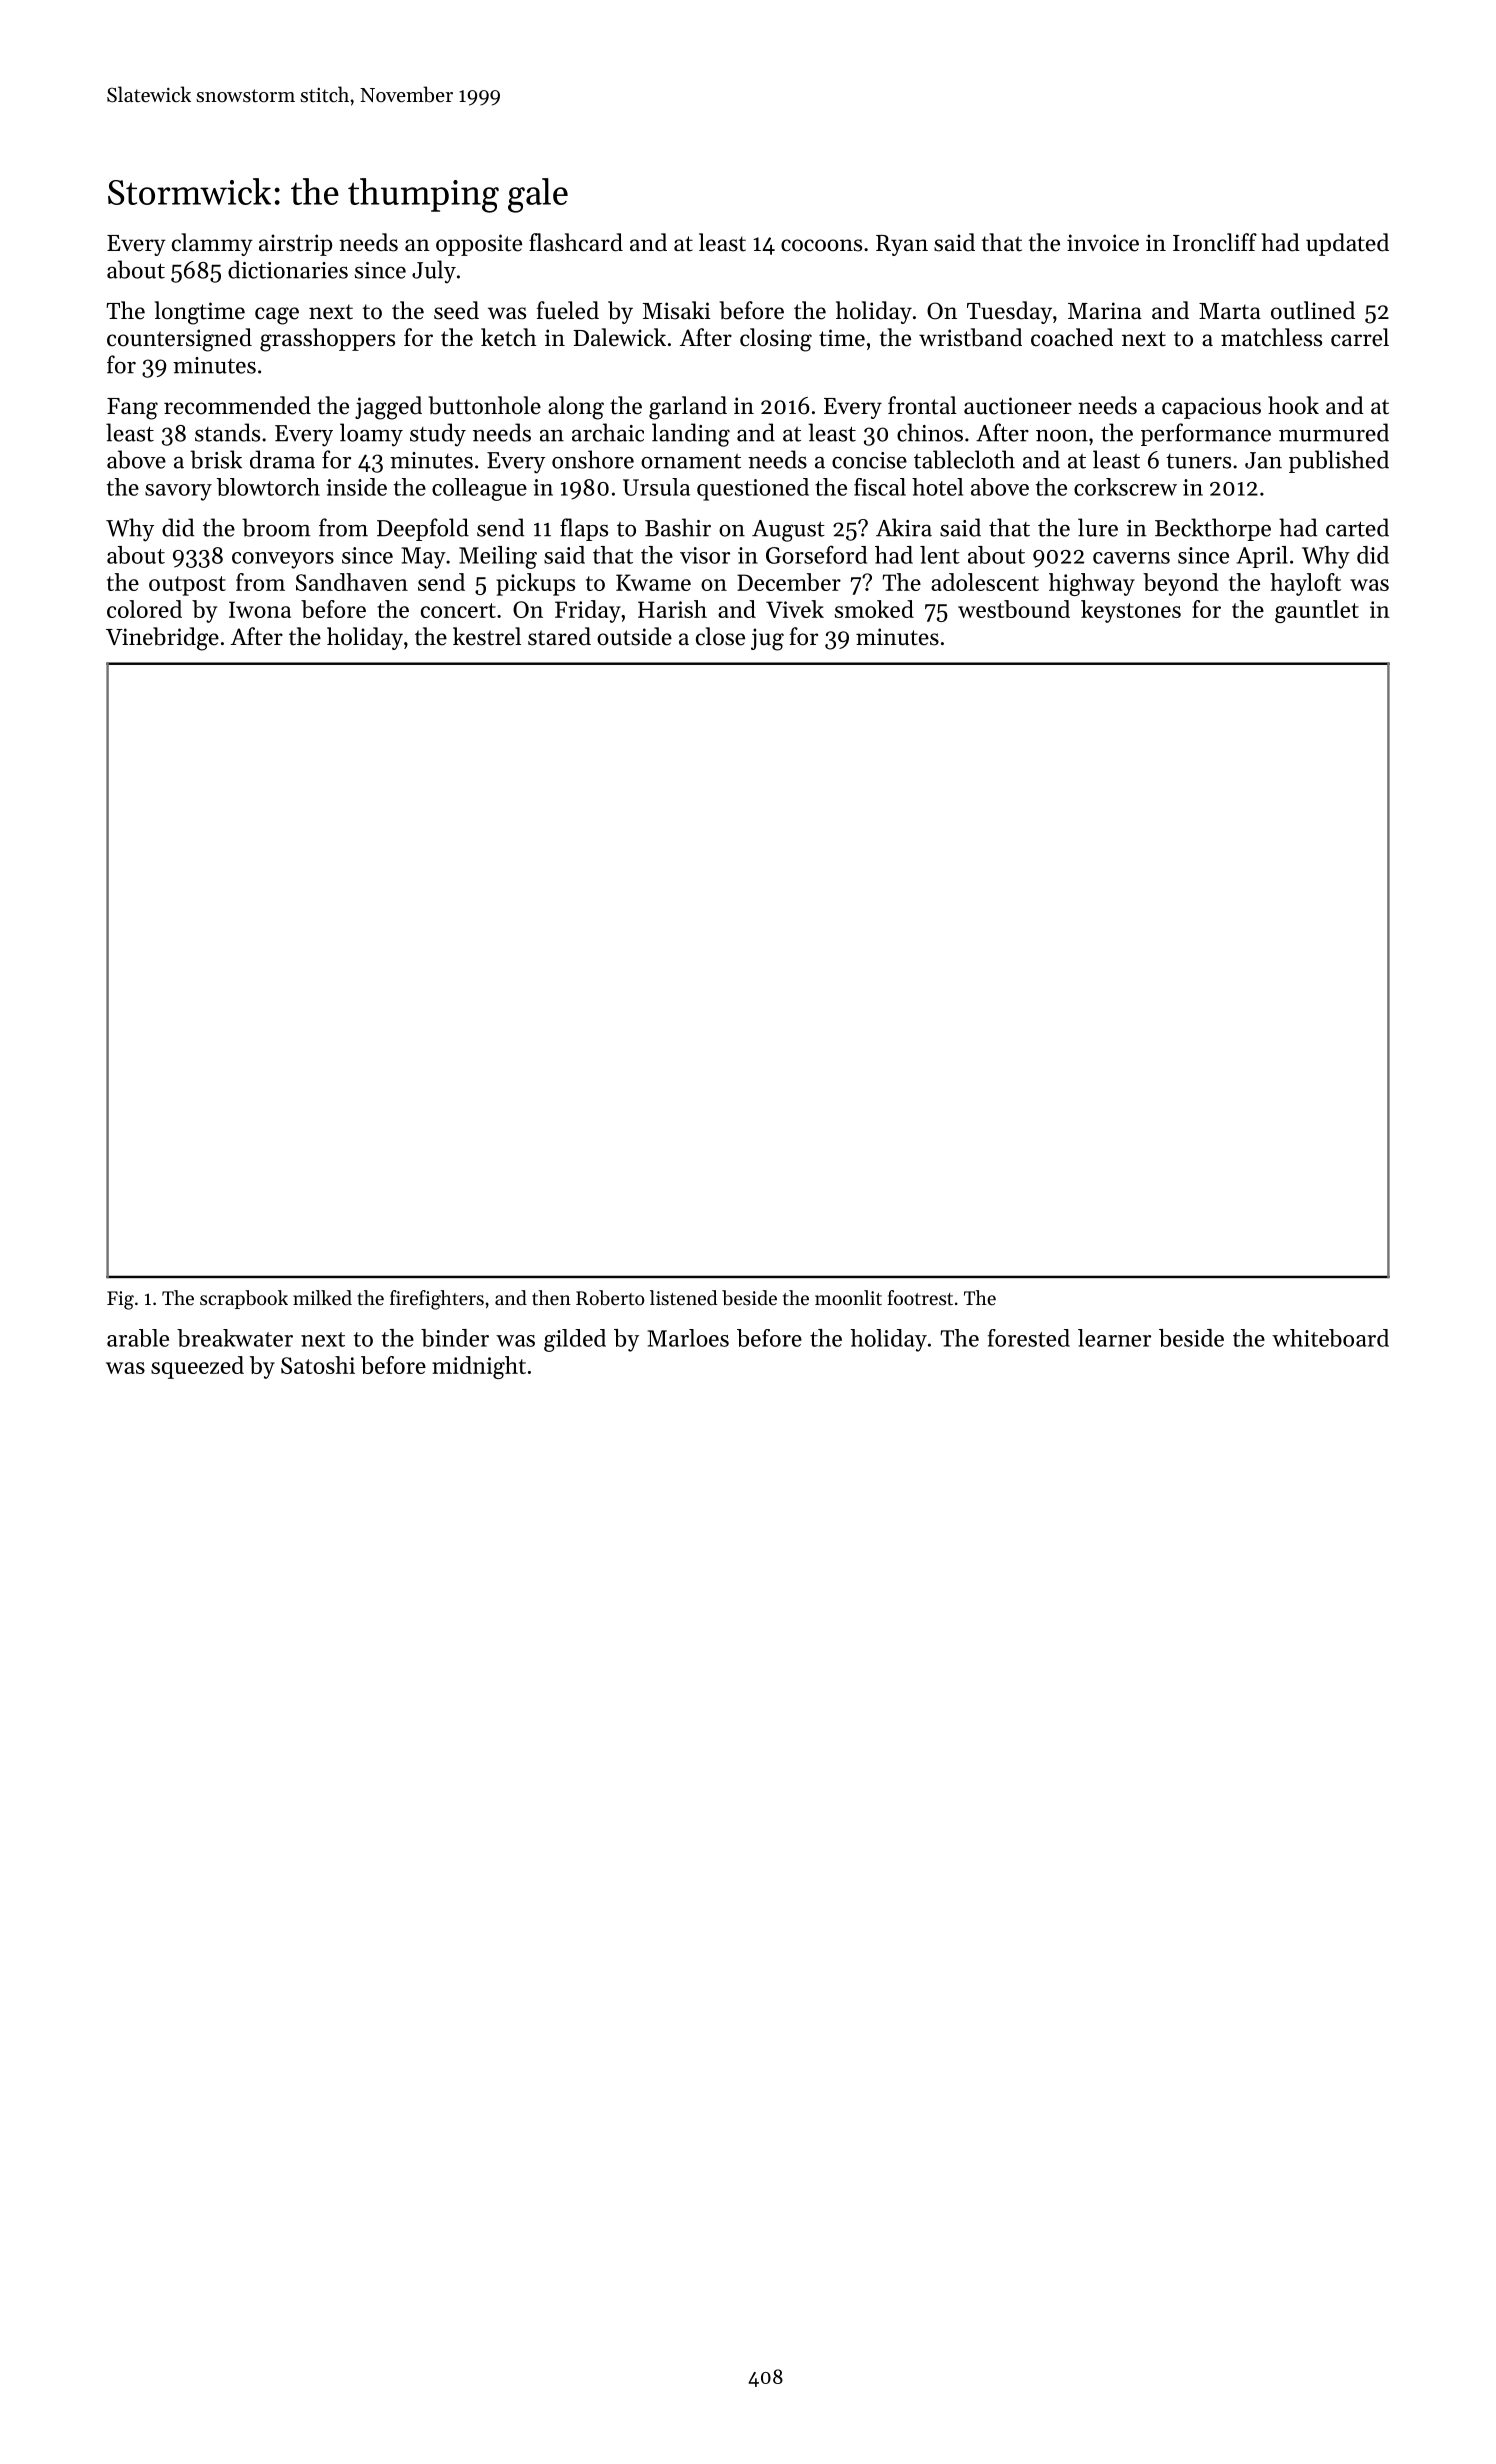 The width and height of the screenshot is (1496, 2464). I want to click on forested, so click(1029, 1338).
